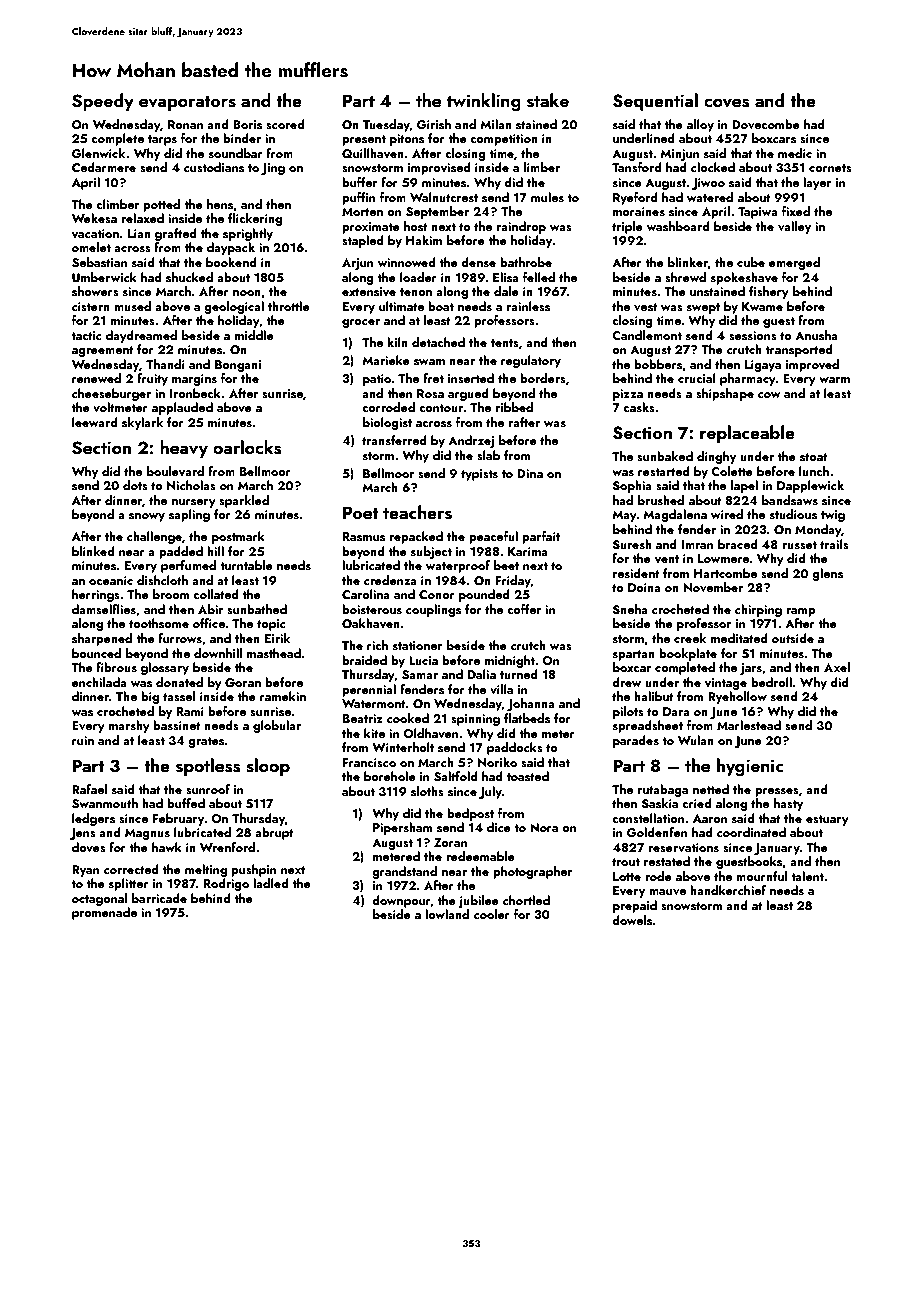 This document has width=924, height=1308. What do you see at coordinates (401, 901) in the document?
I see `downpour` at bounding box center [401, 901].
